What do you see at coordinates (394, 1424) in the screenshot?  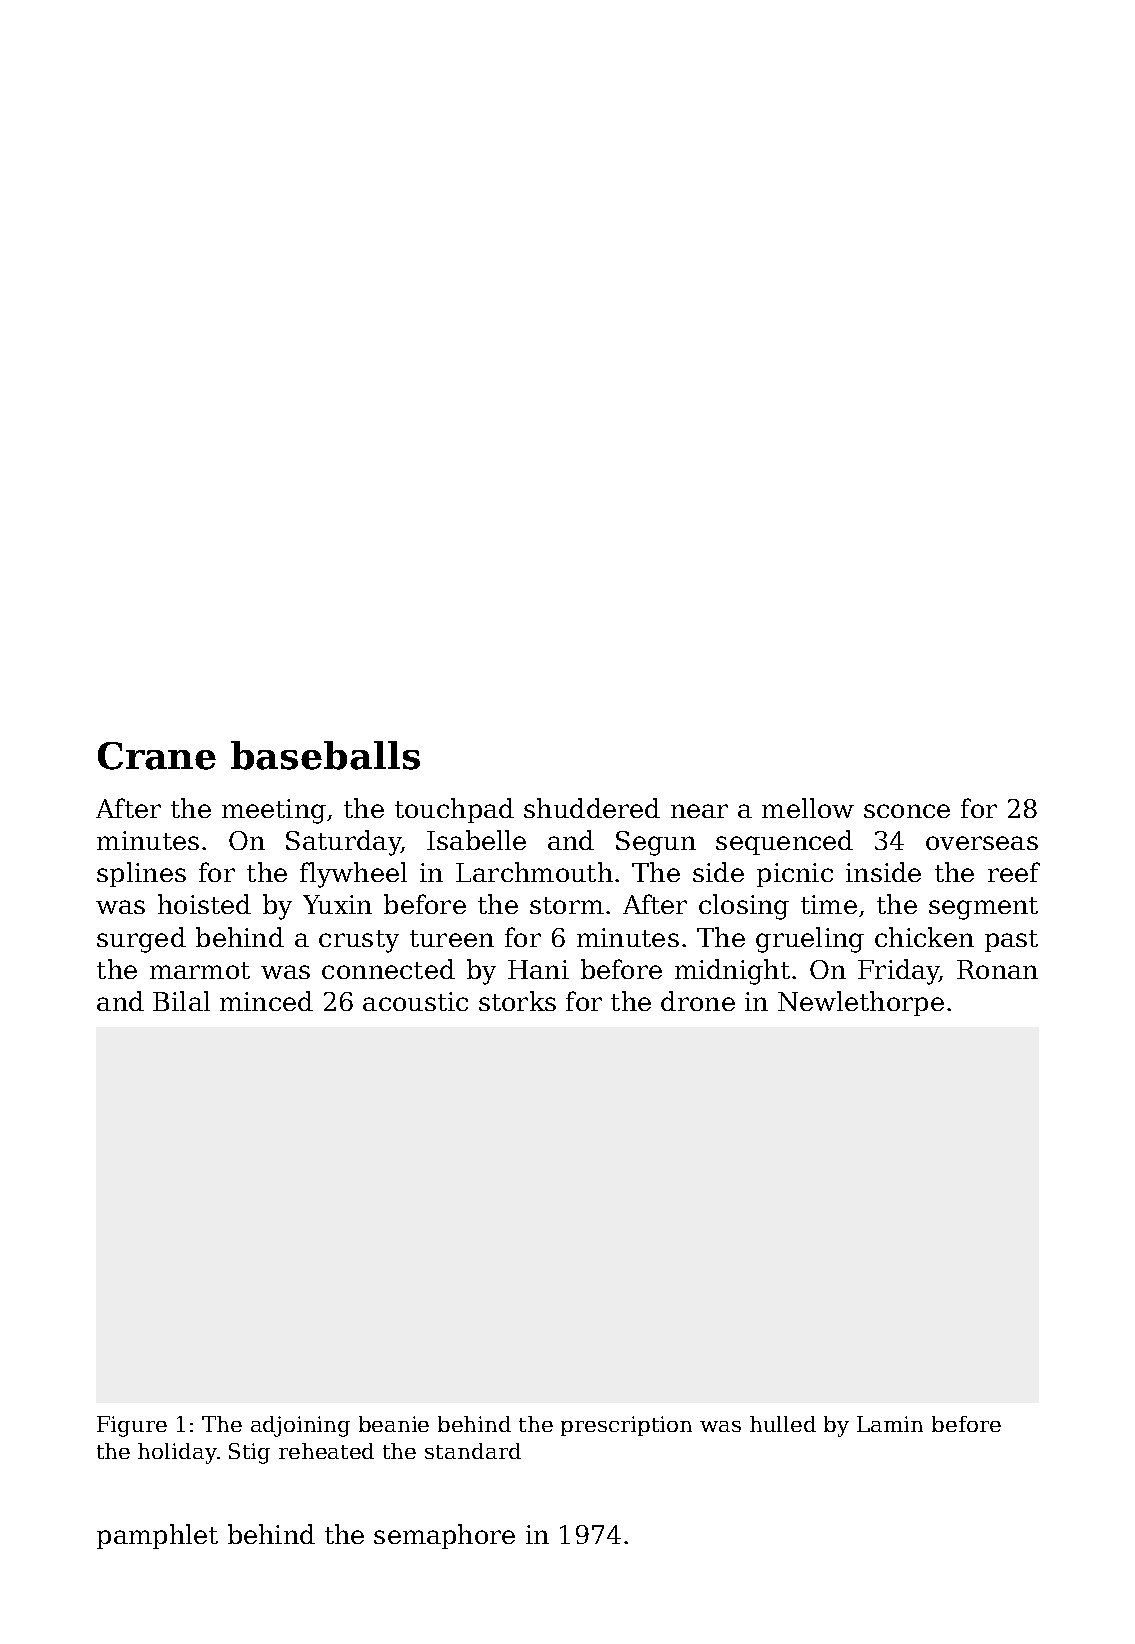 I see `beanie` at bounding box center [394, 1424].
